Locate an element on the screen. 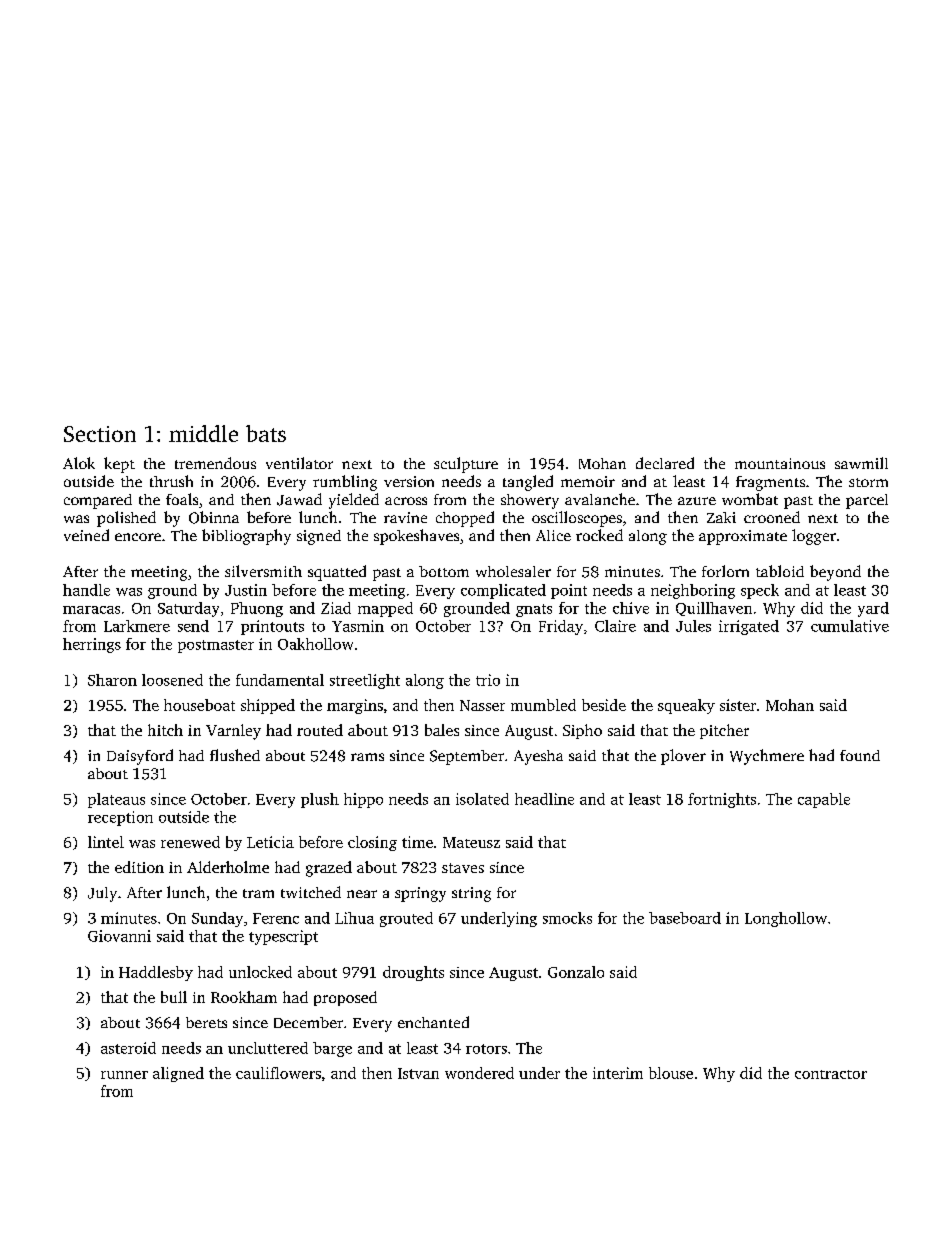  spokeshaves is located at coordinates (416, 537).
